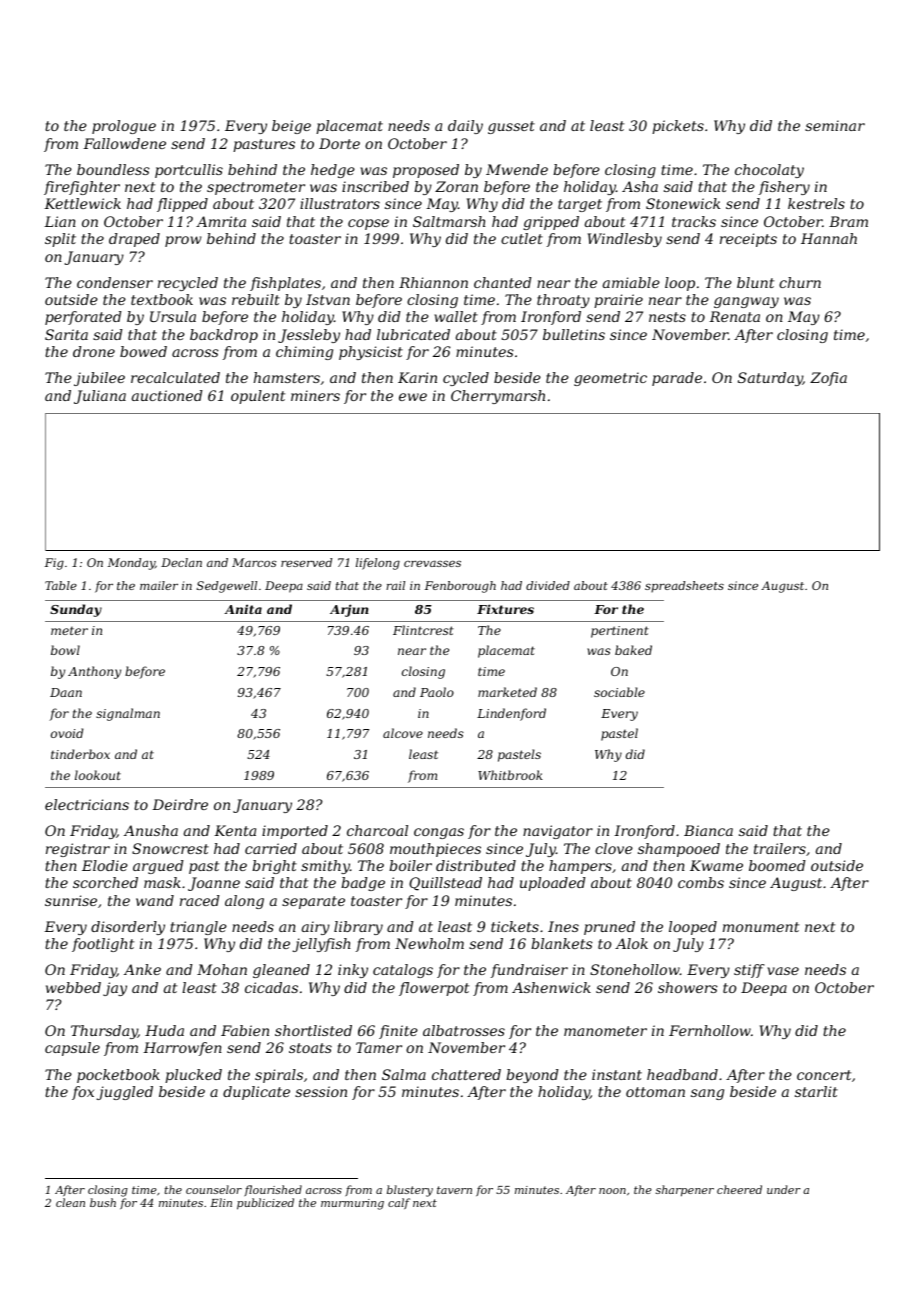 Image resolution: width=924 pixels, height=1308 pixels. I want to click on seminar, so click(835, 125).
